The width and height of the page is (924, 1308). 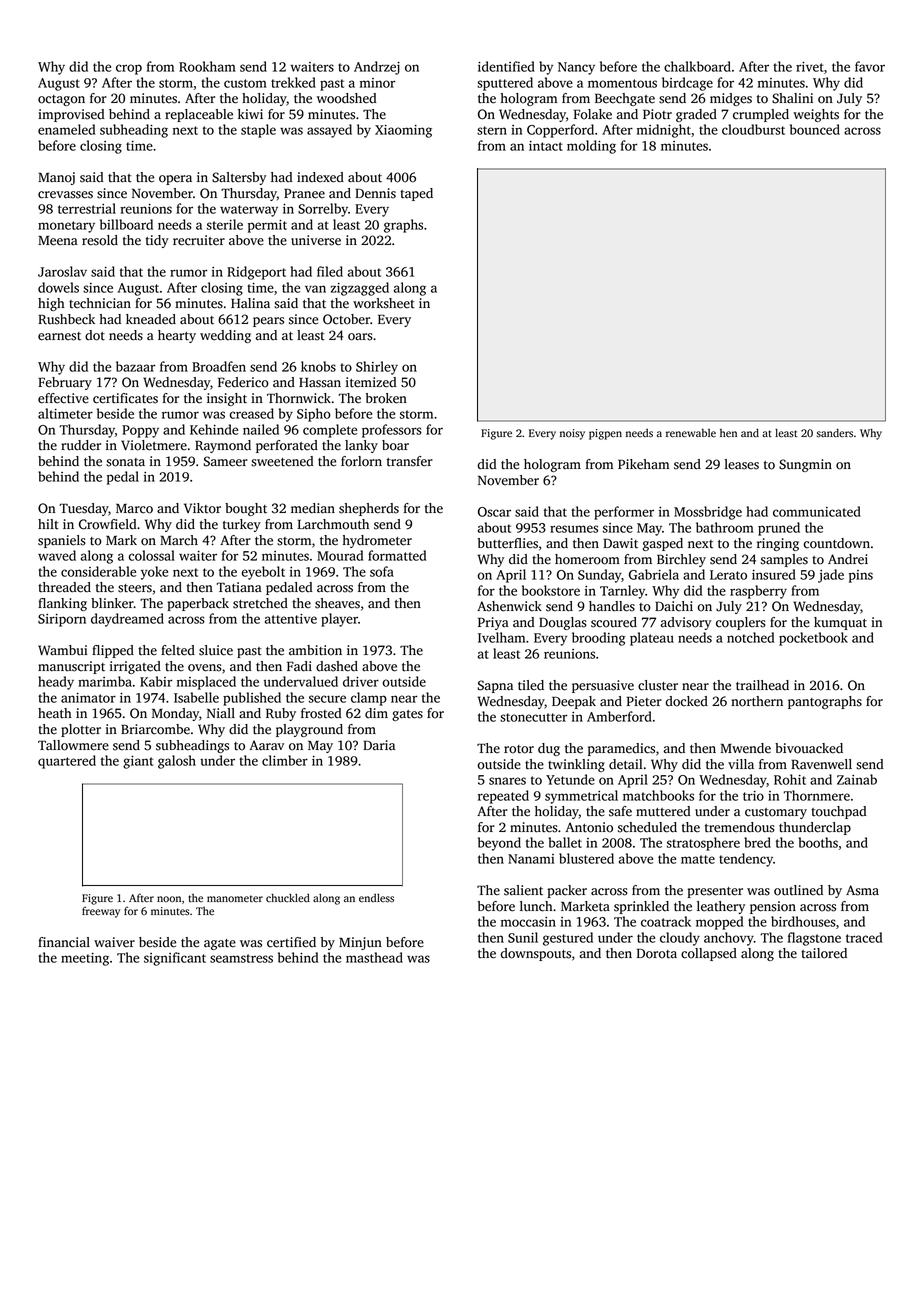 What do you see at coordinates (207, 66) in the page?
I see `Rookham` at bounding box center [207, 66].
